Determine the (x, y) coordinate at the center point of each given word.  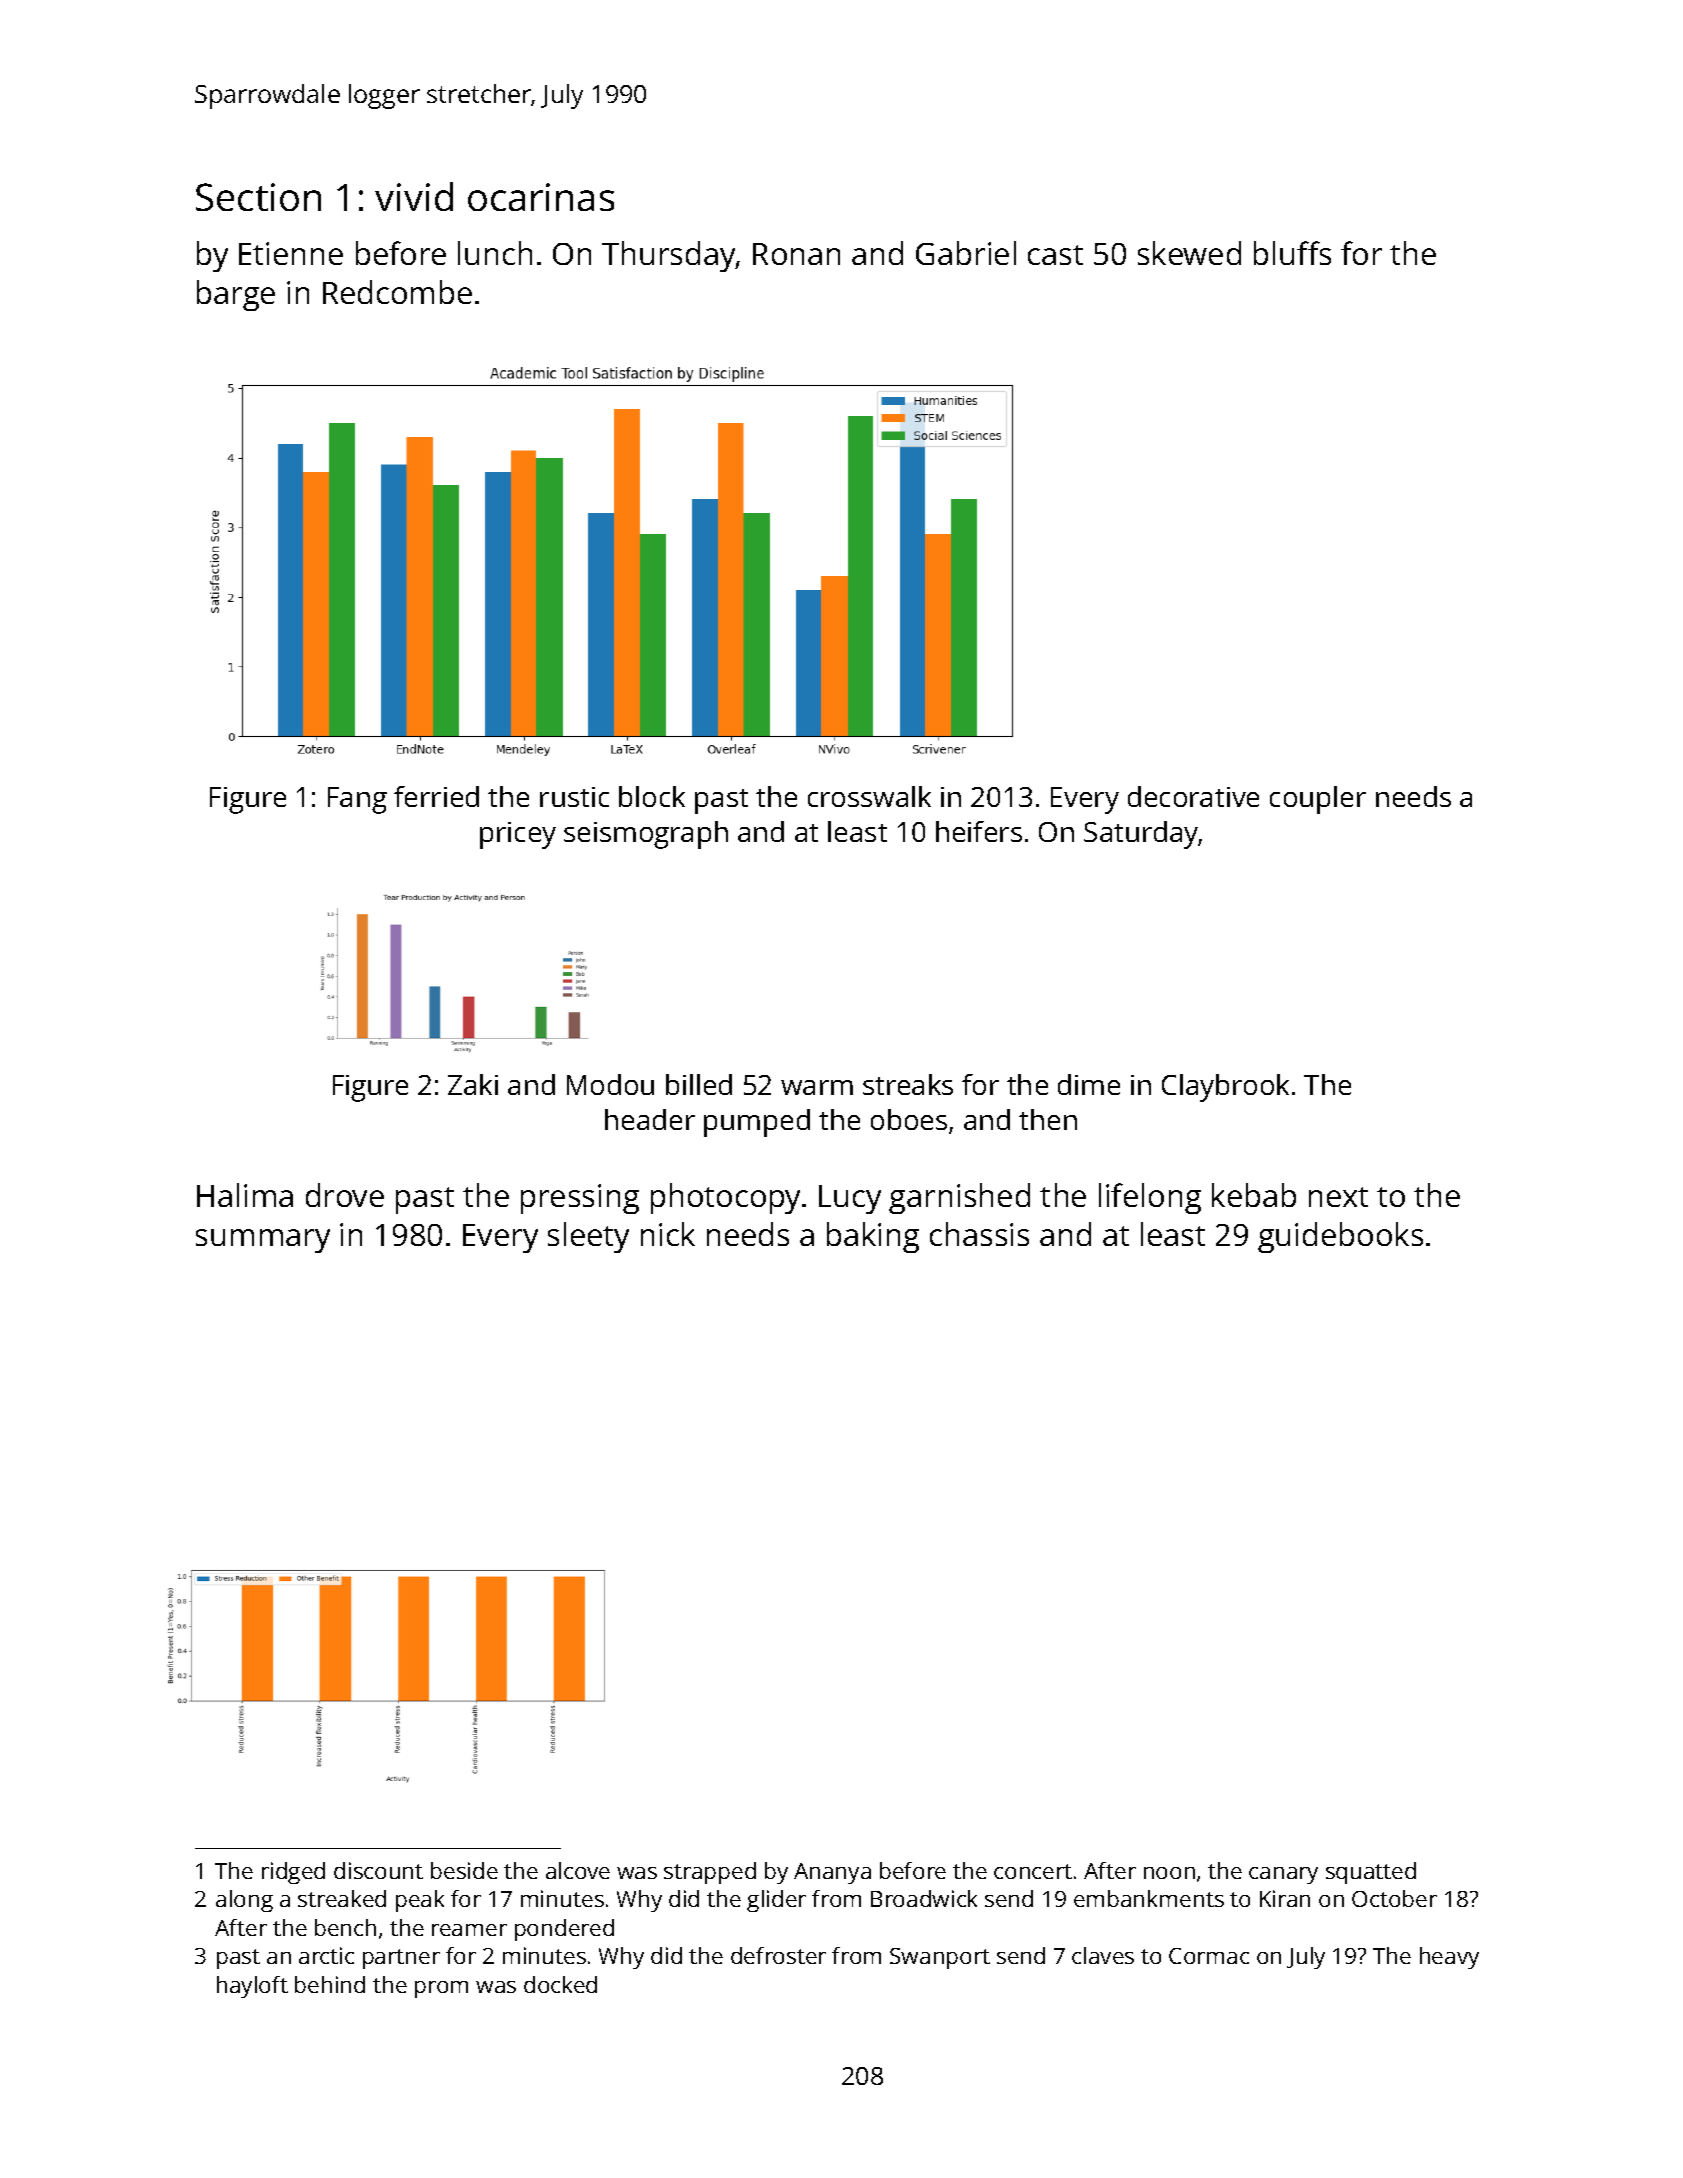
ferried (436, 796)
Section (258, 197)
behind (330, 1984)
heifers (979, 831)
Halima (245, 1195)
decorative (1193, 796)
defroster (778, 1955)
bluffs (1292, 253)
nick (668, 1234)
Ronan (796, 254)
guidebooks (1340, 1237)
